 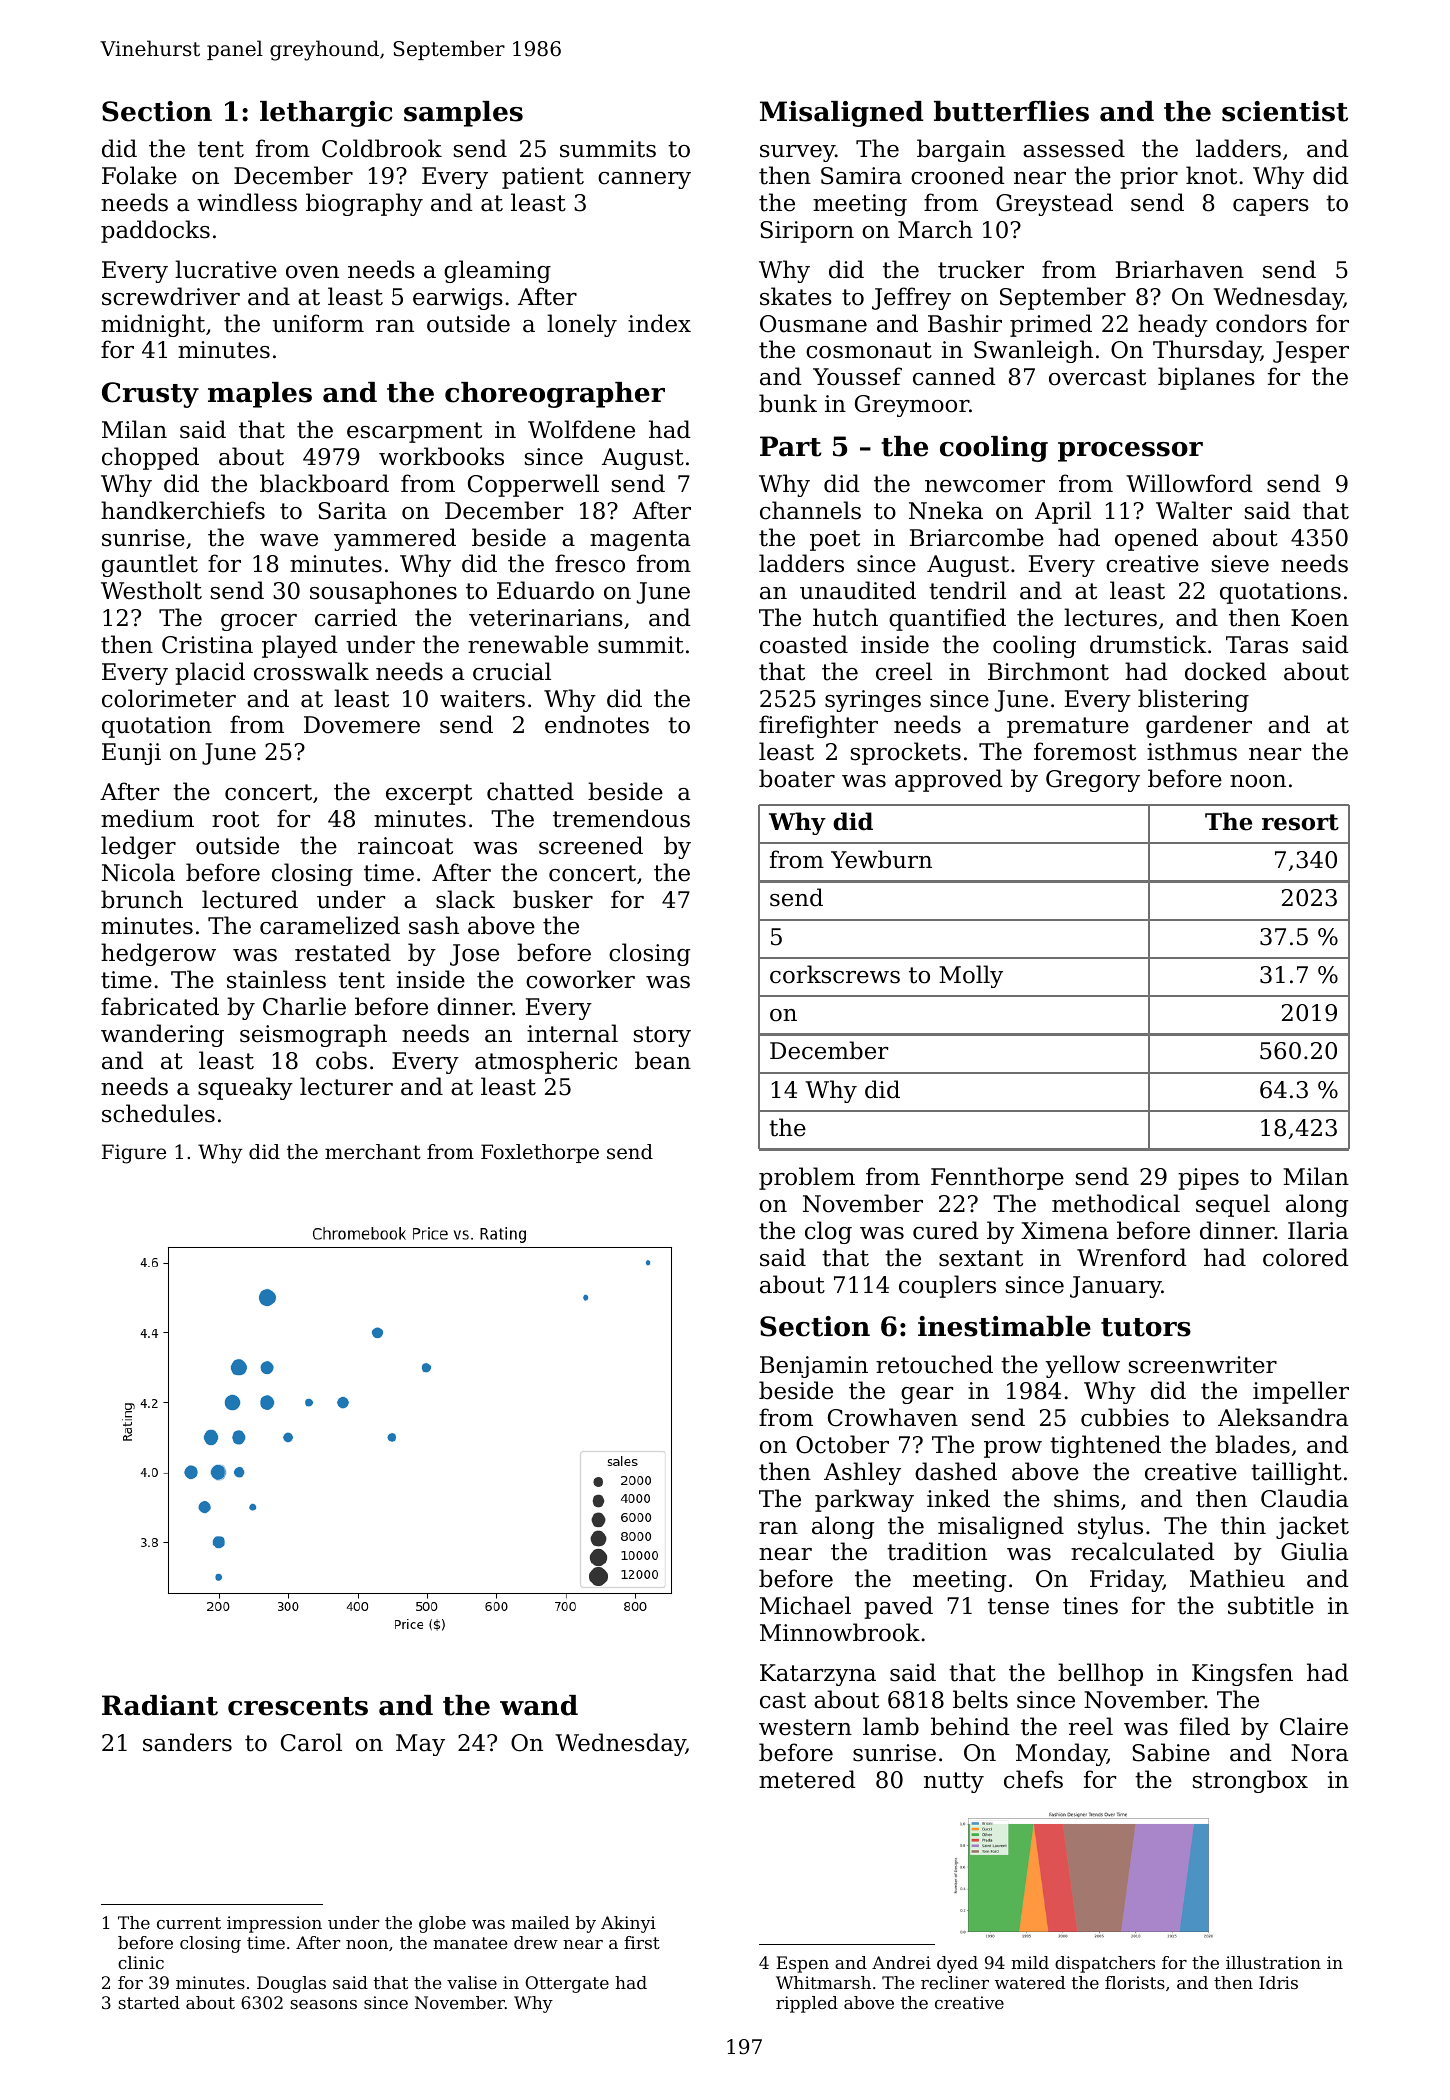 I want to click on Andrei, so click(x=901, y=1962).
